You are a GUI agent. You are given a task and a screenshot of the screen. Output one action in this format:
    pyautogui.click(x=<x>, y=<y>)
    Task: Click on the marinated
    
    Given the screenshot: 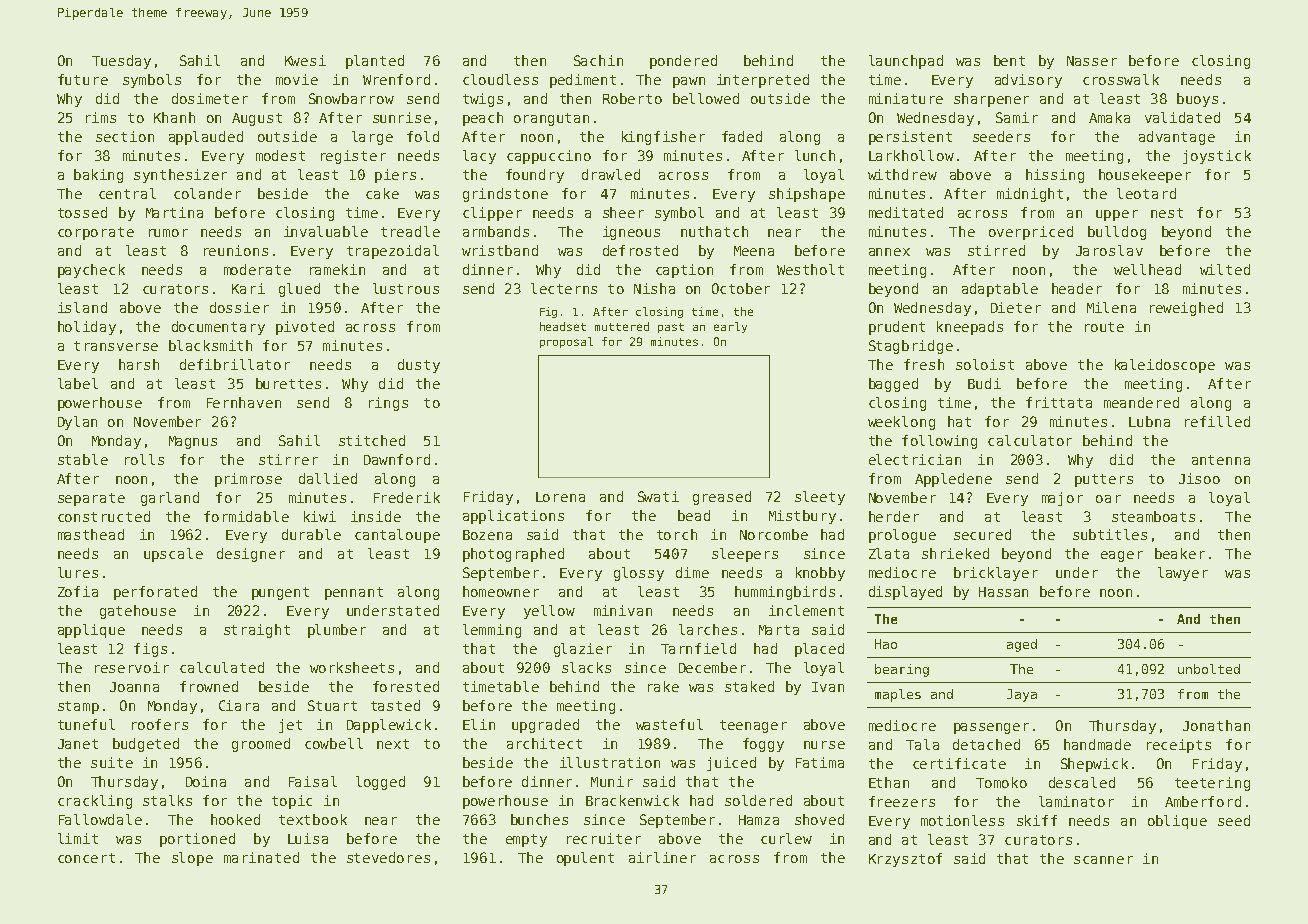 What is the action you would take?
    pyautogui.click(x=261, y=857)
